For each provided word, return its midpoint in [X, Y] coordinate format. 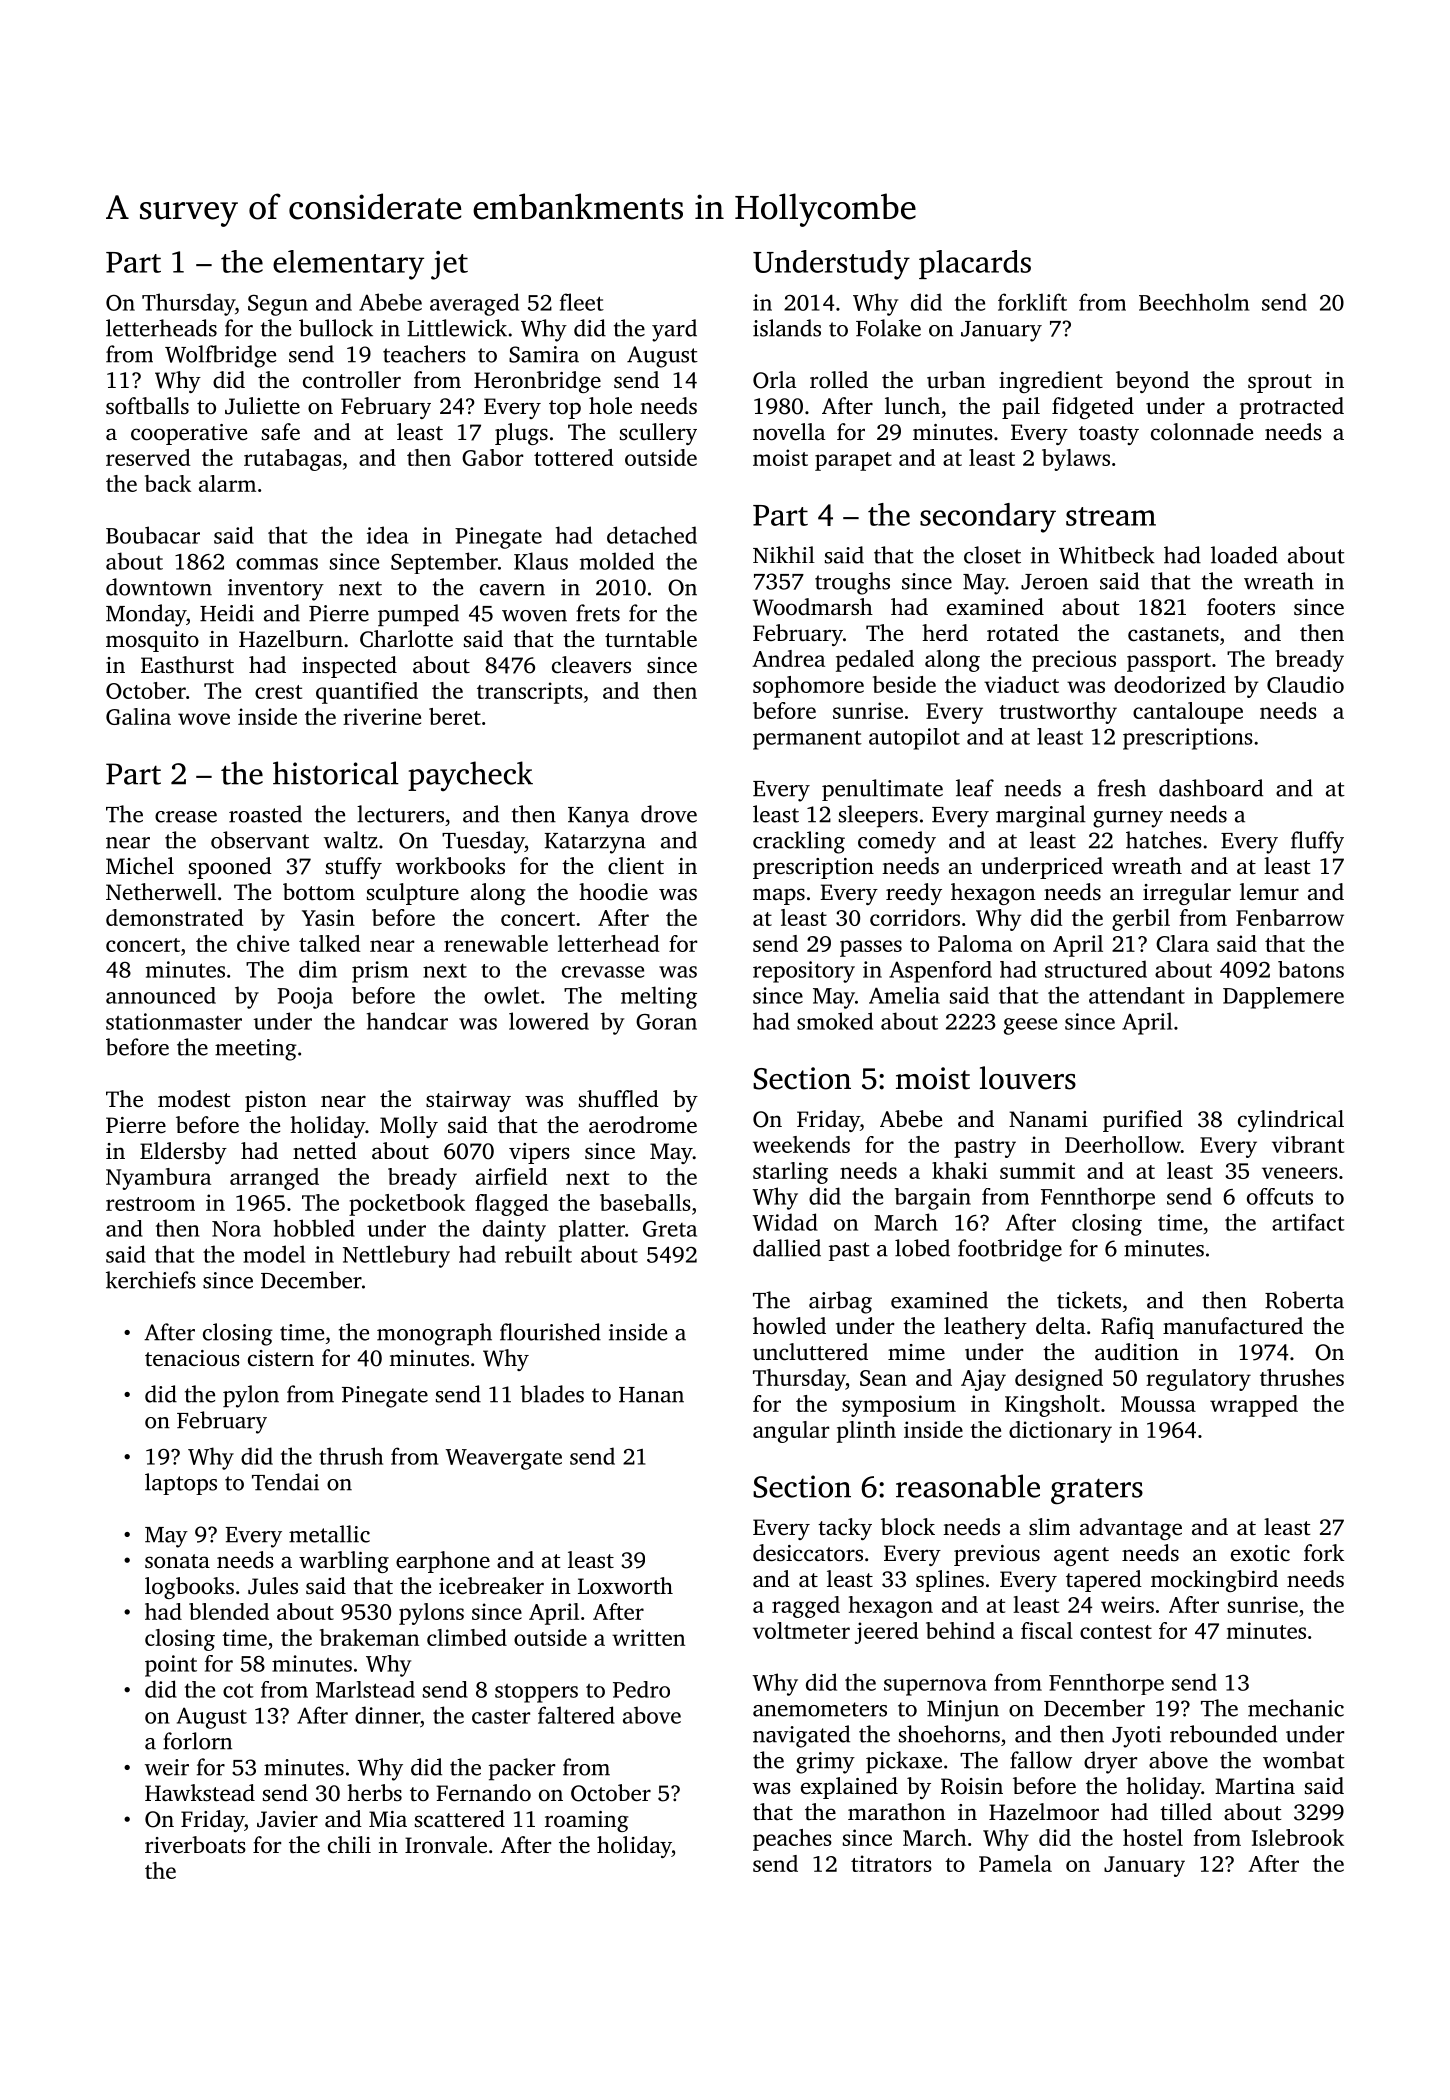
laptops [181, 1484]
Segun [278, 305]
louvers [1028, 1078]
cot [238, 1690]
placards [975, 264]
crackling [799, 842]
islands [787, 328]
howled [789, 1326]
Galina [138, 716]
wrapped [1254, 1406]
